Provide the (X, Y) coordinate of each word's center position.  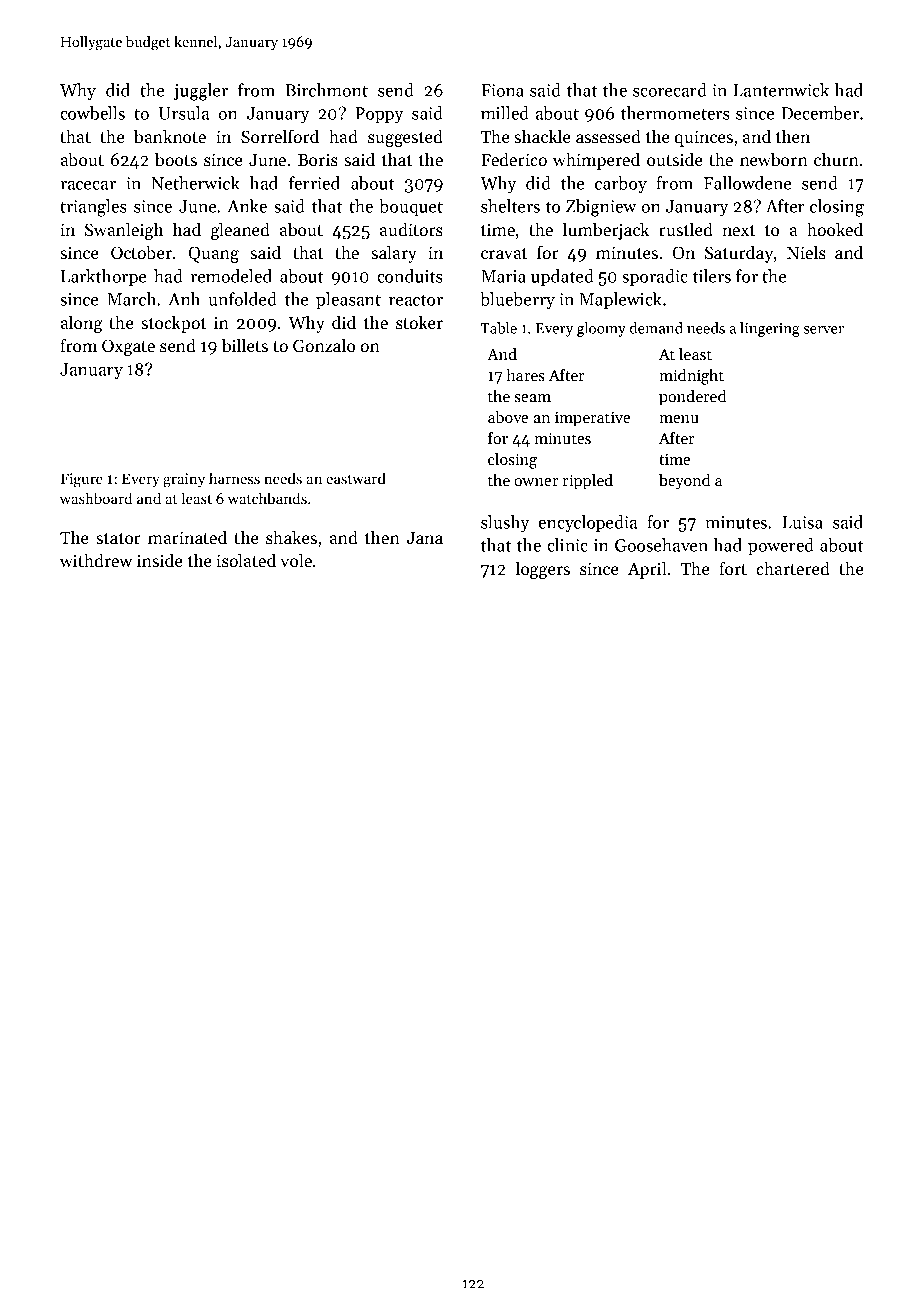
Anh (184, 299)
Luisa (802, 522)
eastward (356, 478)
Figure (82, 480)
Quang (214, 254)
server (824, 330)
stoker (419, 322)
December (820, 113)
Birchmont (326, 90)
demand (656, 328)
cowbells (92, 113)
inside (160, 560)
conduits (410, 276)
